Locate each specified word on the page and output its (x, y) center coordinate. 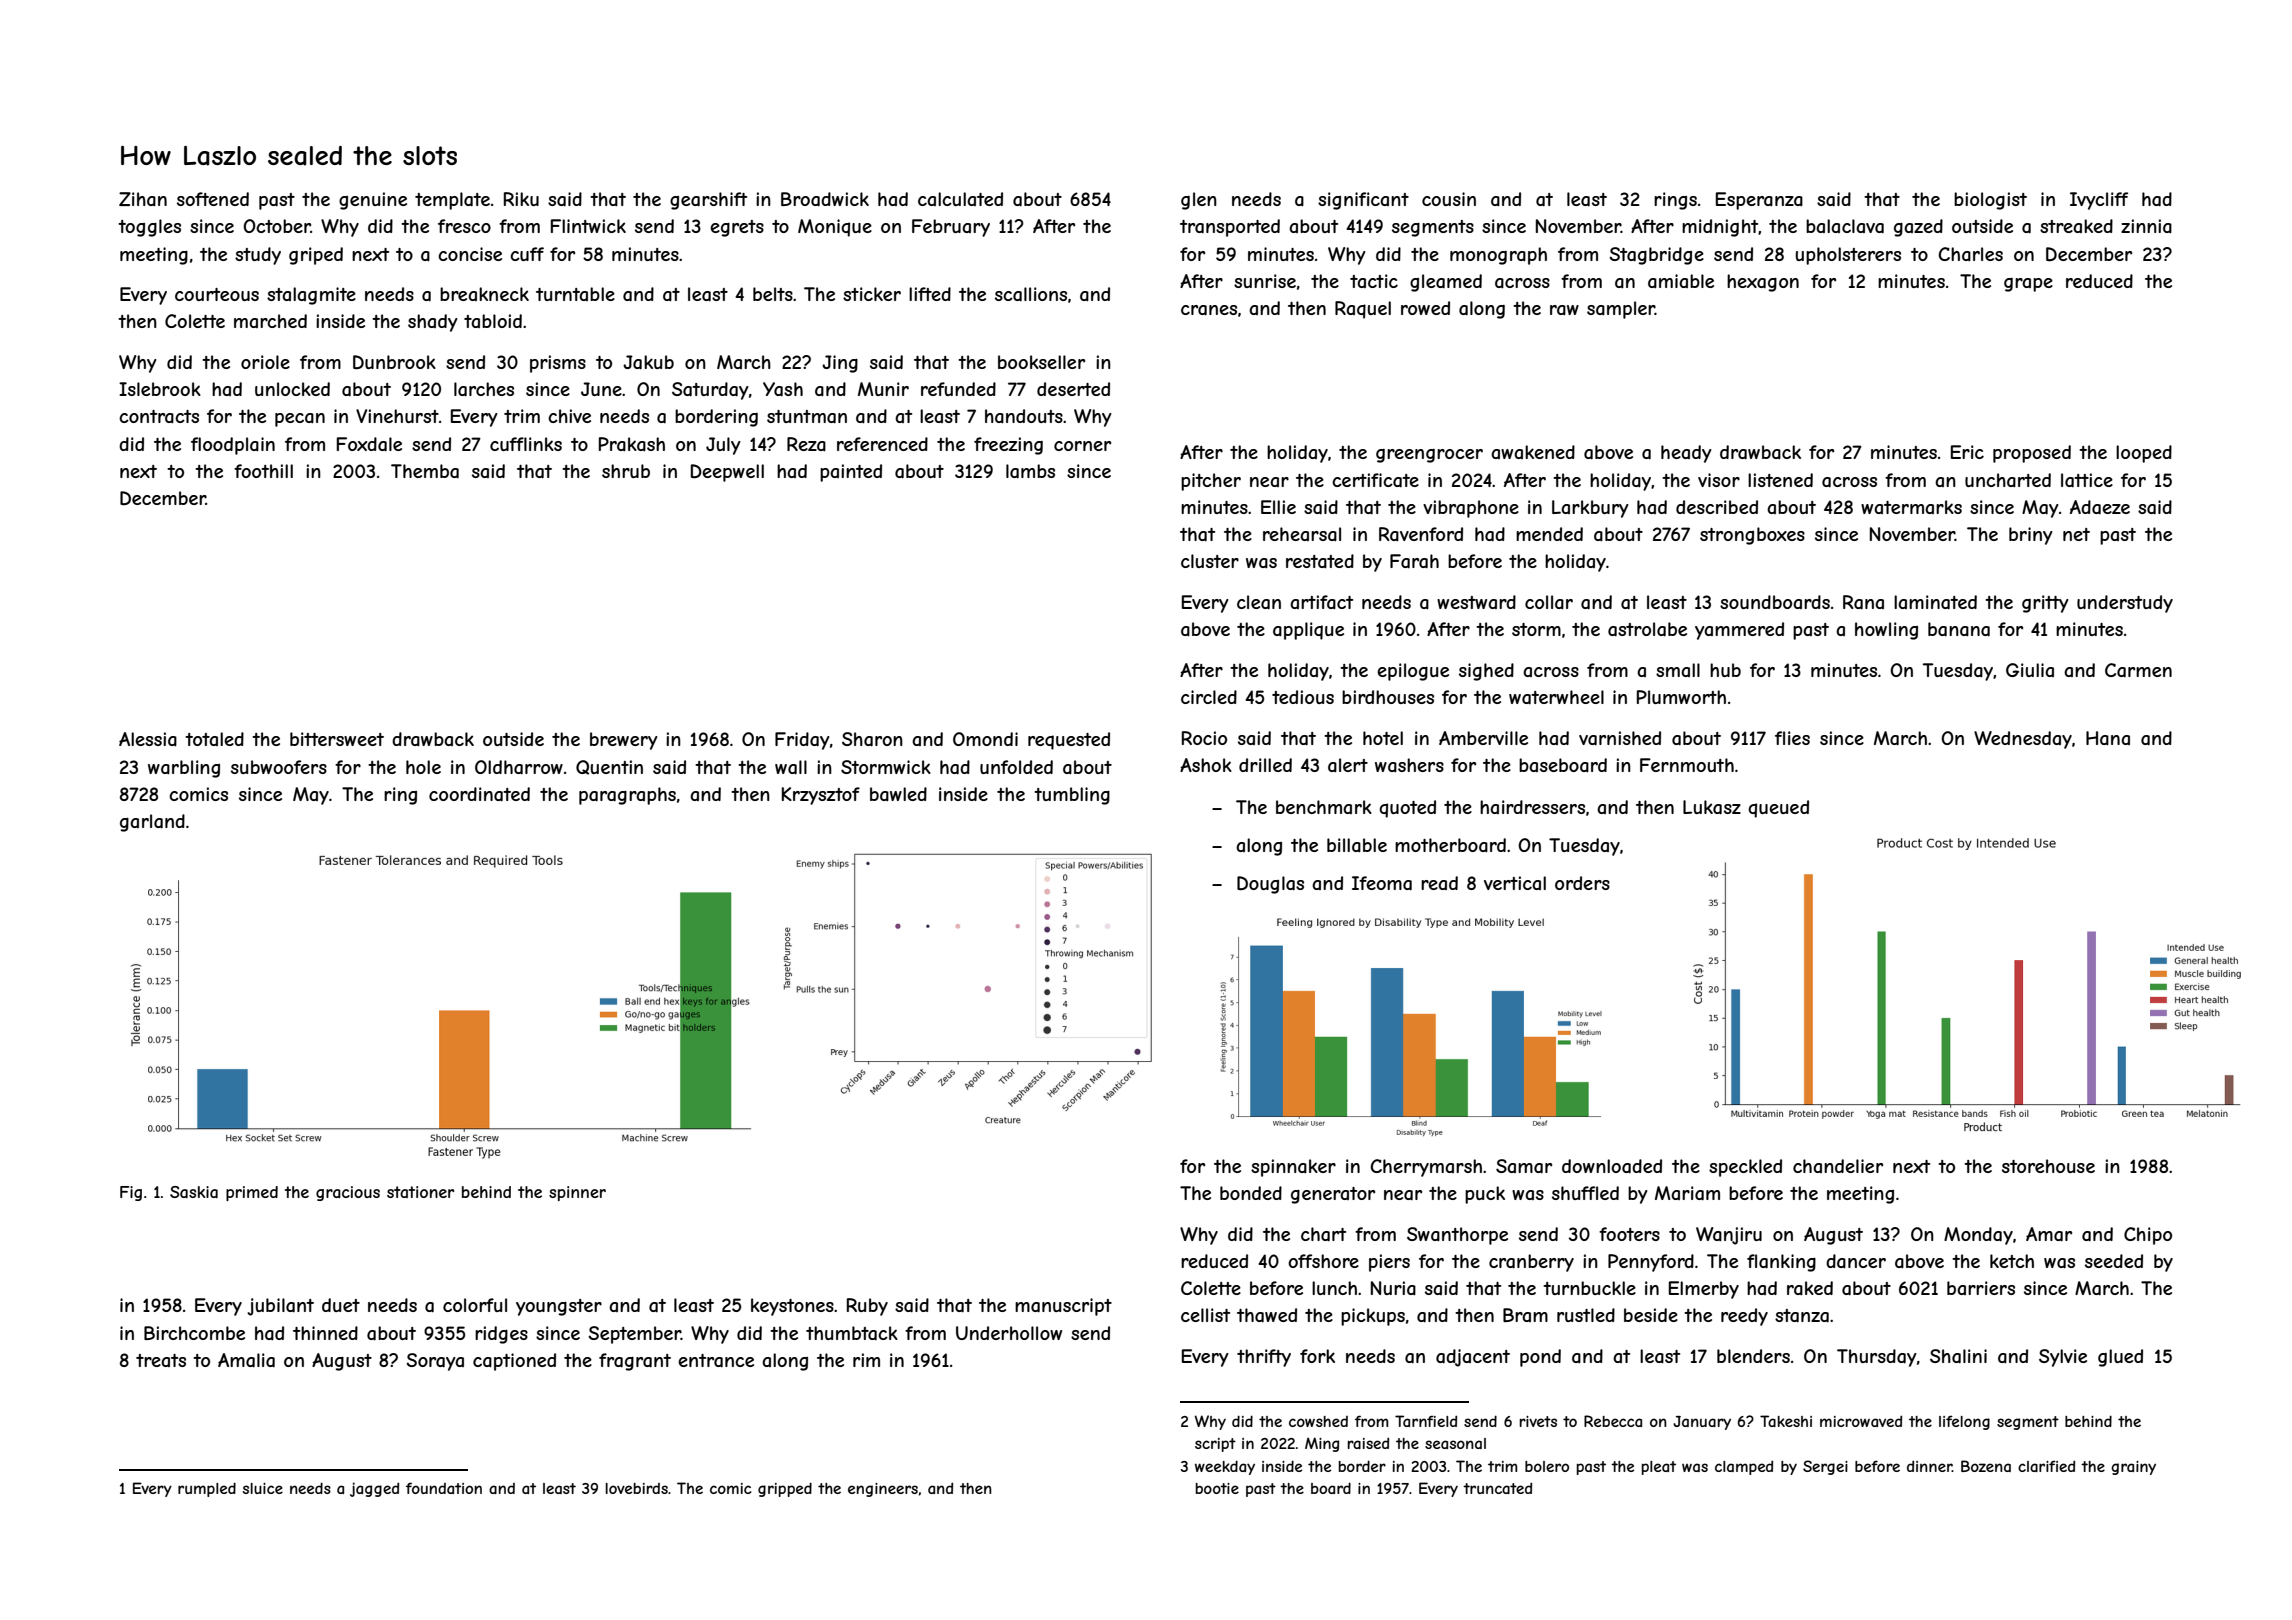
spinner (577, 1193)
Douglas (1270, 885)
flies (1792, 738)
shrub (626, 471)
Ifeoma (1382, 883)
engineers (883, 1490)
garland (152, 823)
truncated (1497, 1488)
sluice (263, 1488)
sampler (1621, 310)
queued (1778, 809)
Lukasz (1712, 807)
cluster (1210, 561)
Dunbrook (394, 362)
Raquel (1363, 310)
